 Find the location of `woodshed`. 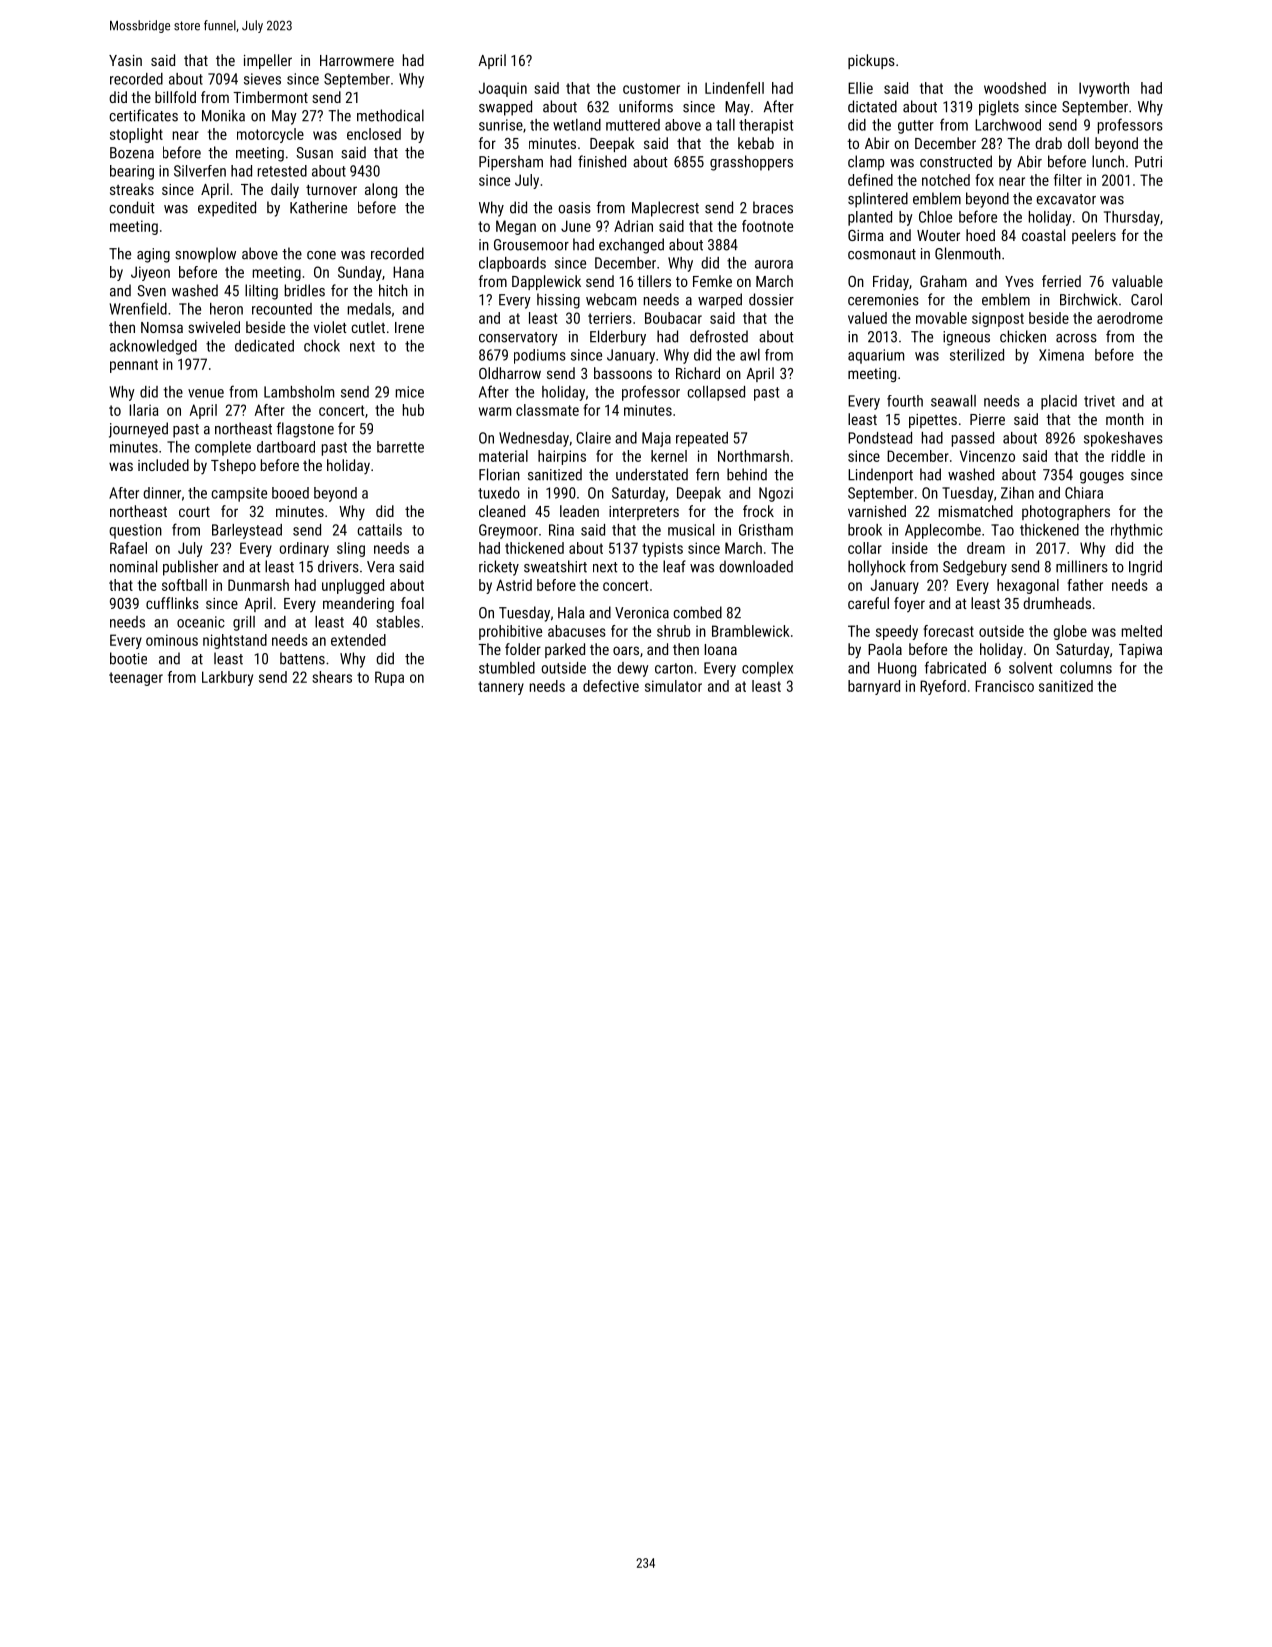

woodshed is located at coordinates (1015, 88).
